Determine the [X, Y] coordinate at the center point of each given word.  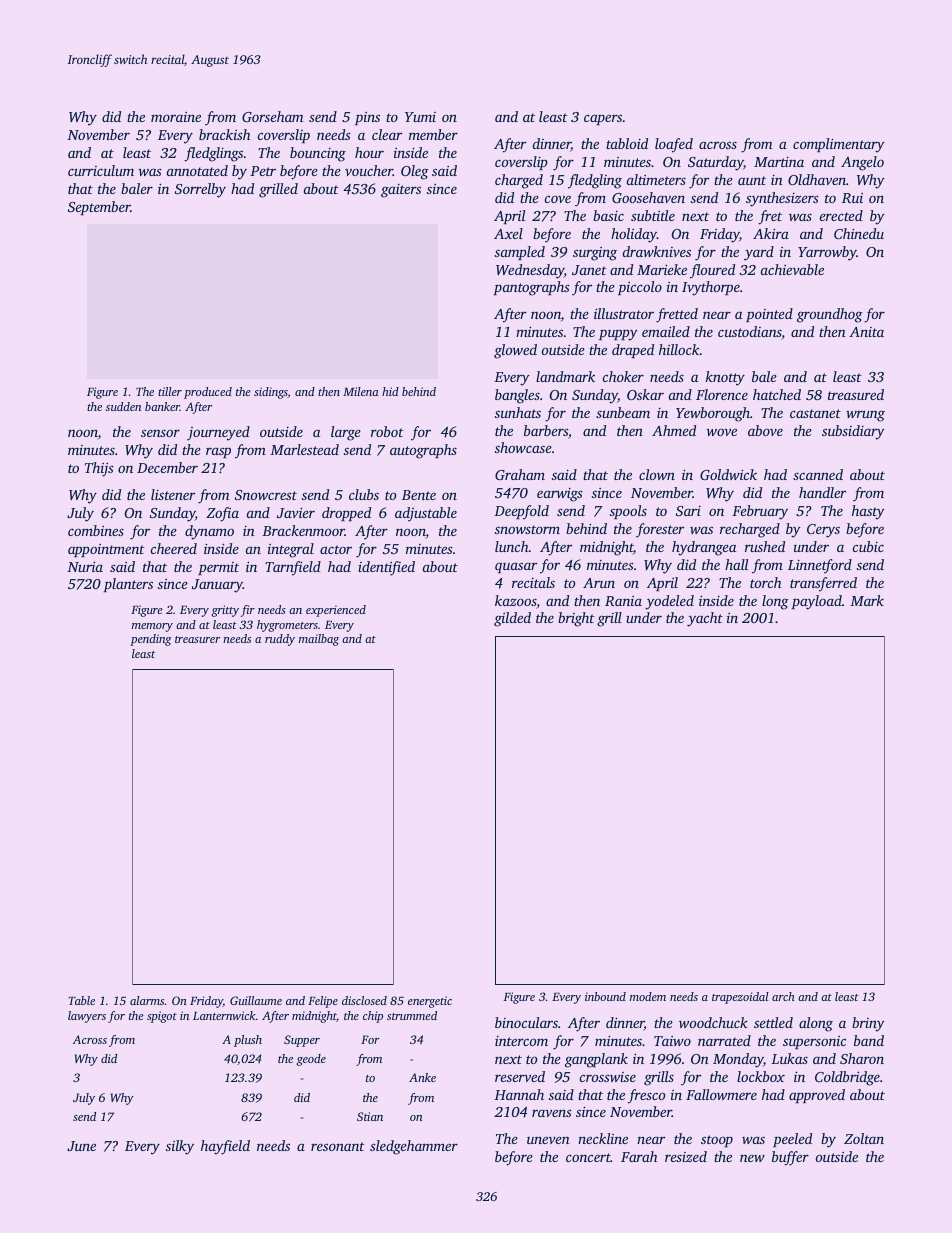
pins [367, 118]
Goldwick [728, 474]
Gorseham [272, 116]
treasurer [197, 639]
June [81, 1146]
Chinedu [859, 233]
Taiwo [672, 1041]
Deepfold [521, 512]
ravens [552, 1113]
